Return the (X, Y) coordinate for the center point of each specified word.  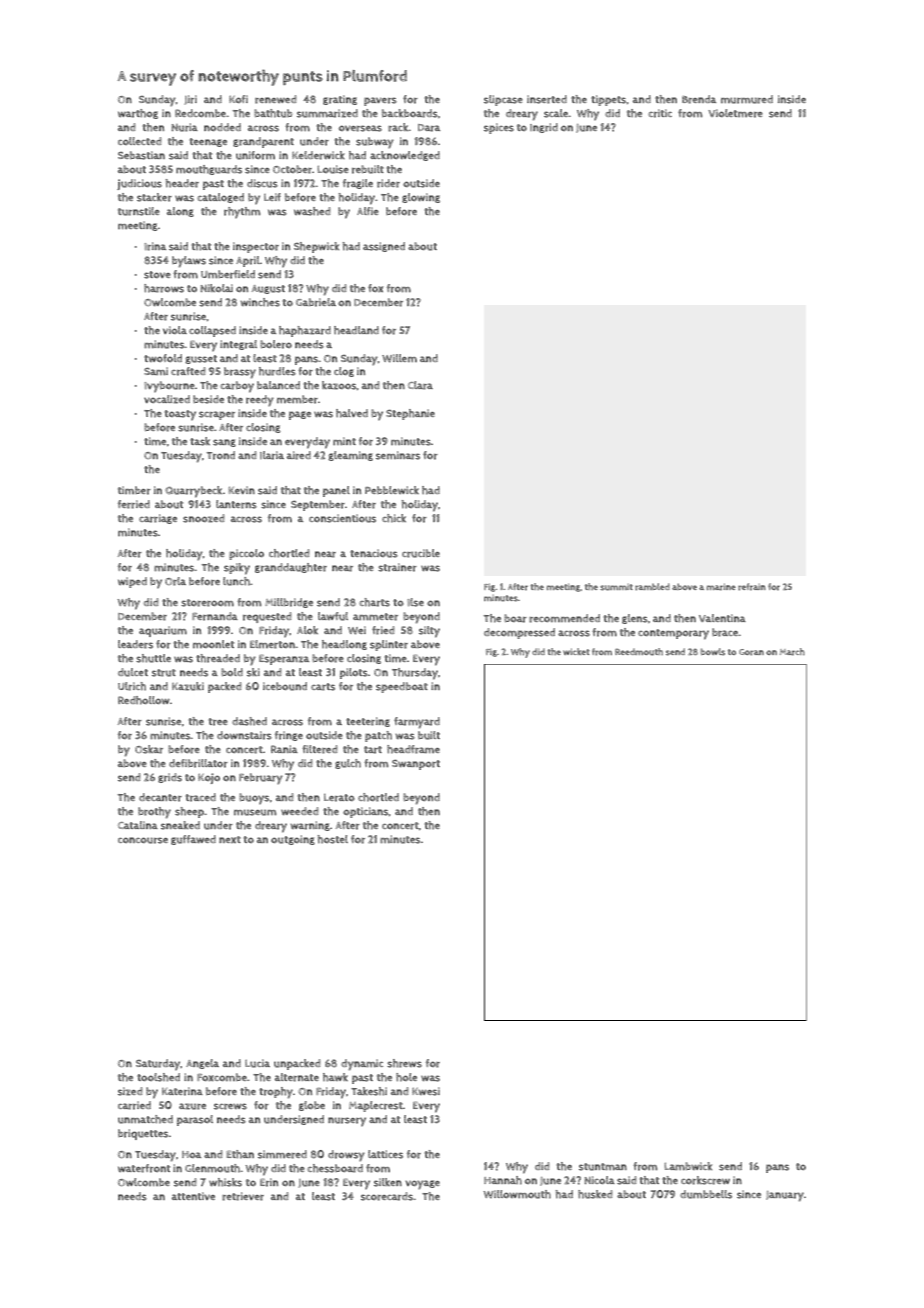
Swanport (416, 765)
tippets (608, 100)
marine (721, 587)
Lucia (257, 1063)
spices (499, 128)
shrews (404, 1063)
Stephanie (410, 414)
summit (616, 587)
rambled (652, 587)
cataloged (220, 198)
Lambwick (688, 1166)
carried (134, 1105)
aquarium (163, 631)
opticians (366, 812)
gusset (201, 359)
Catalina (138, 825)
